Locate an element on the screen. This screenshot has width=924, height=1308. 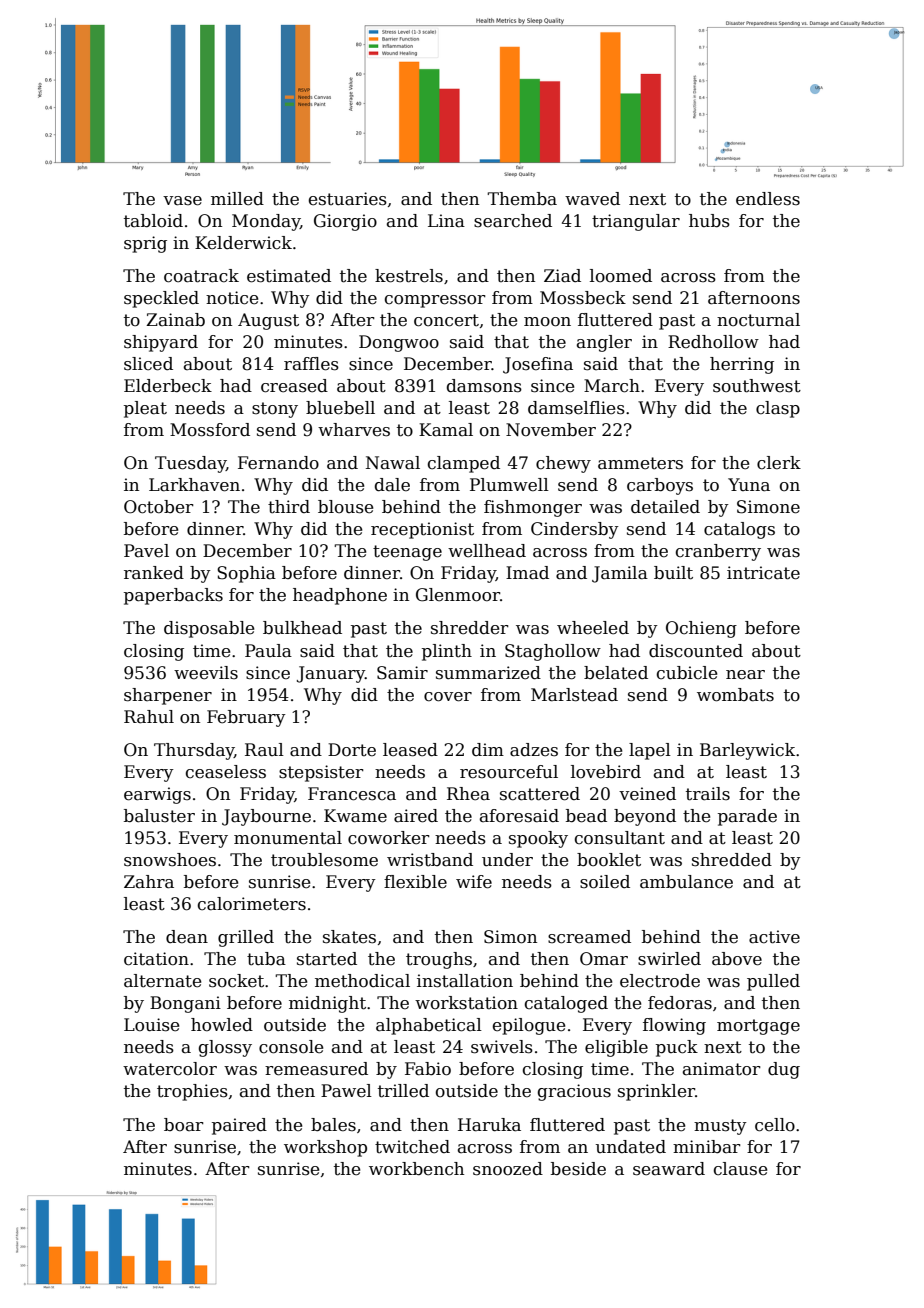
remeasured is located at coordinates (316, 1069).
